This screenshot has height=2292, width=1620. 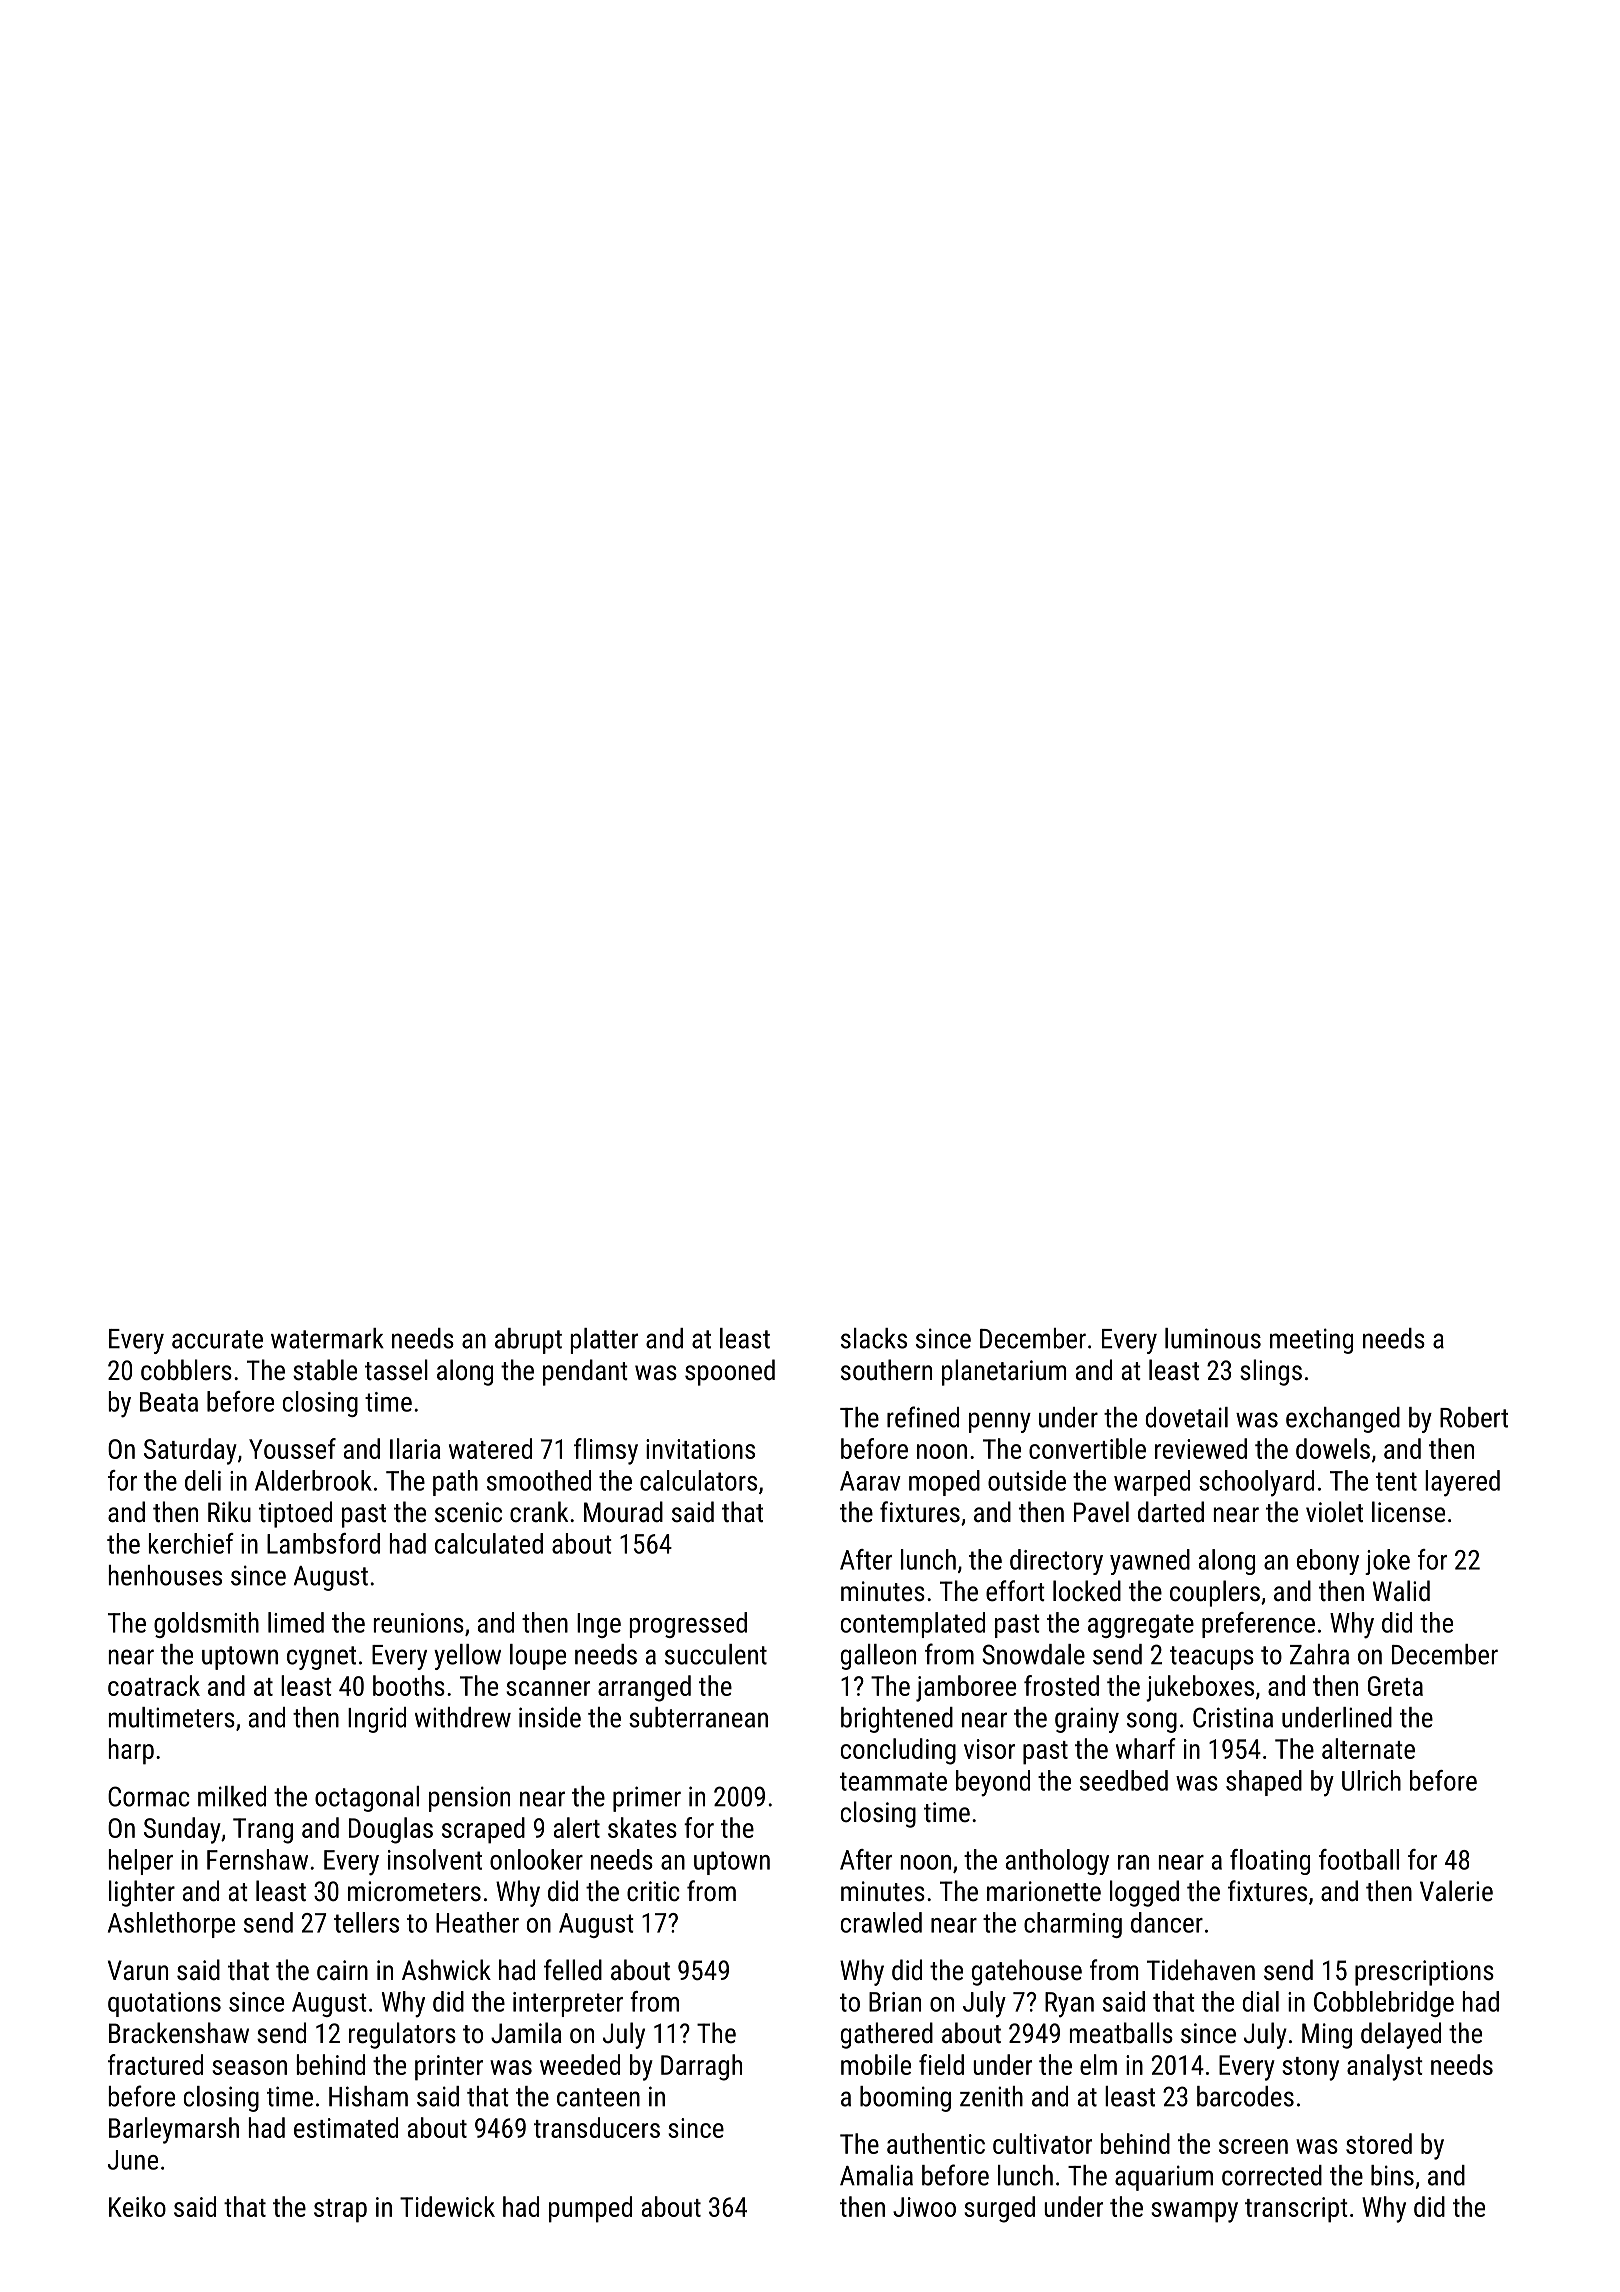 What do you see at coordinates (1385, 2067) in the screenshot?
I see `analyst` at bounding box center [1385, 2067].
